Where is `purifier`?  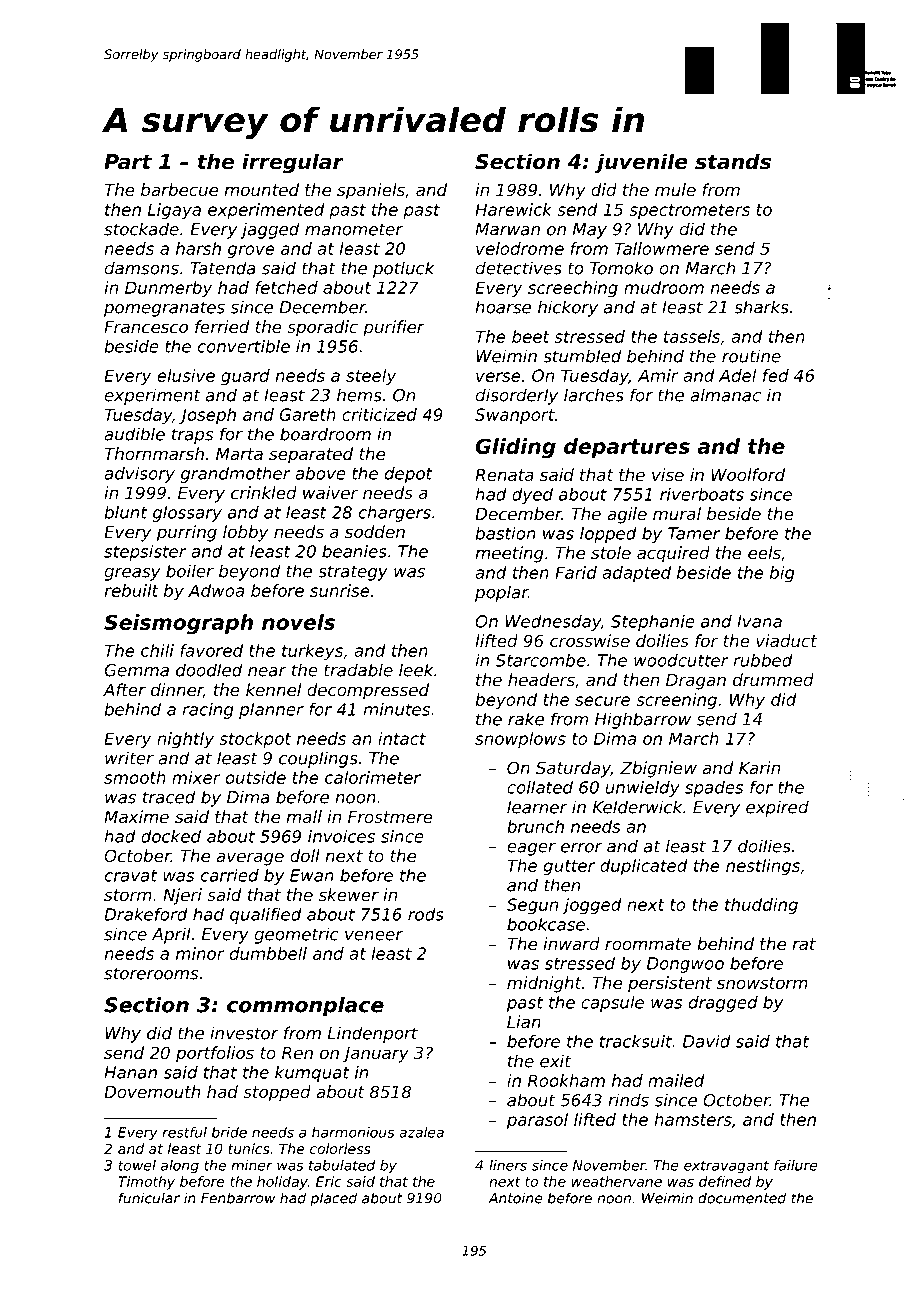 purifier is located at coordinates (394, 328).
